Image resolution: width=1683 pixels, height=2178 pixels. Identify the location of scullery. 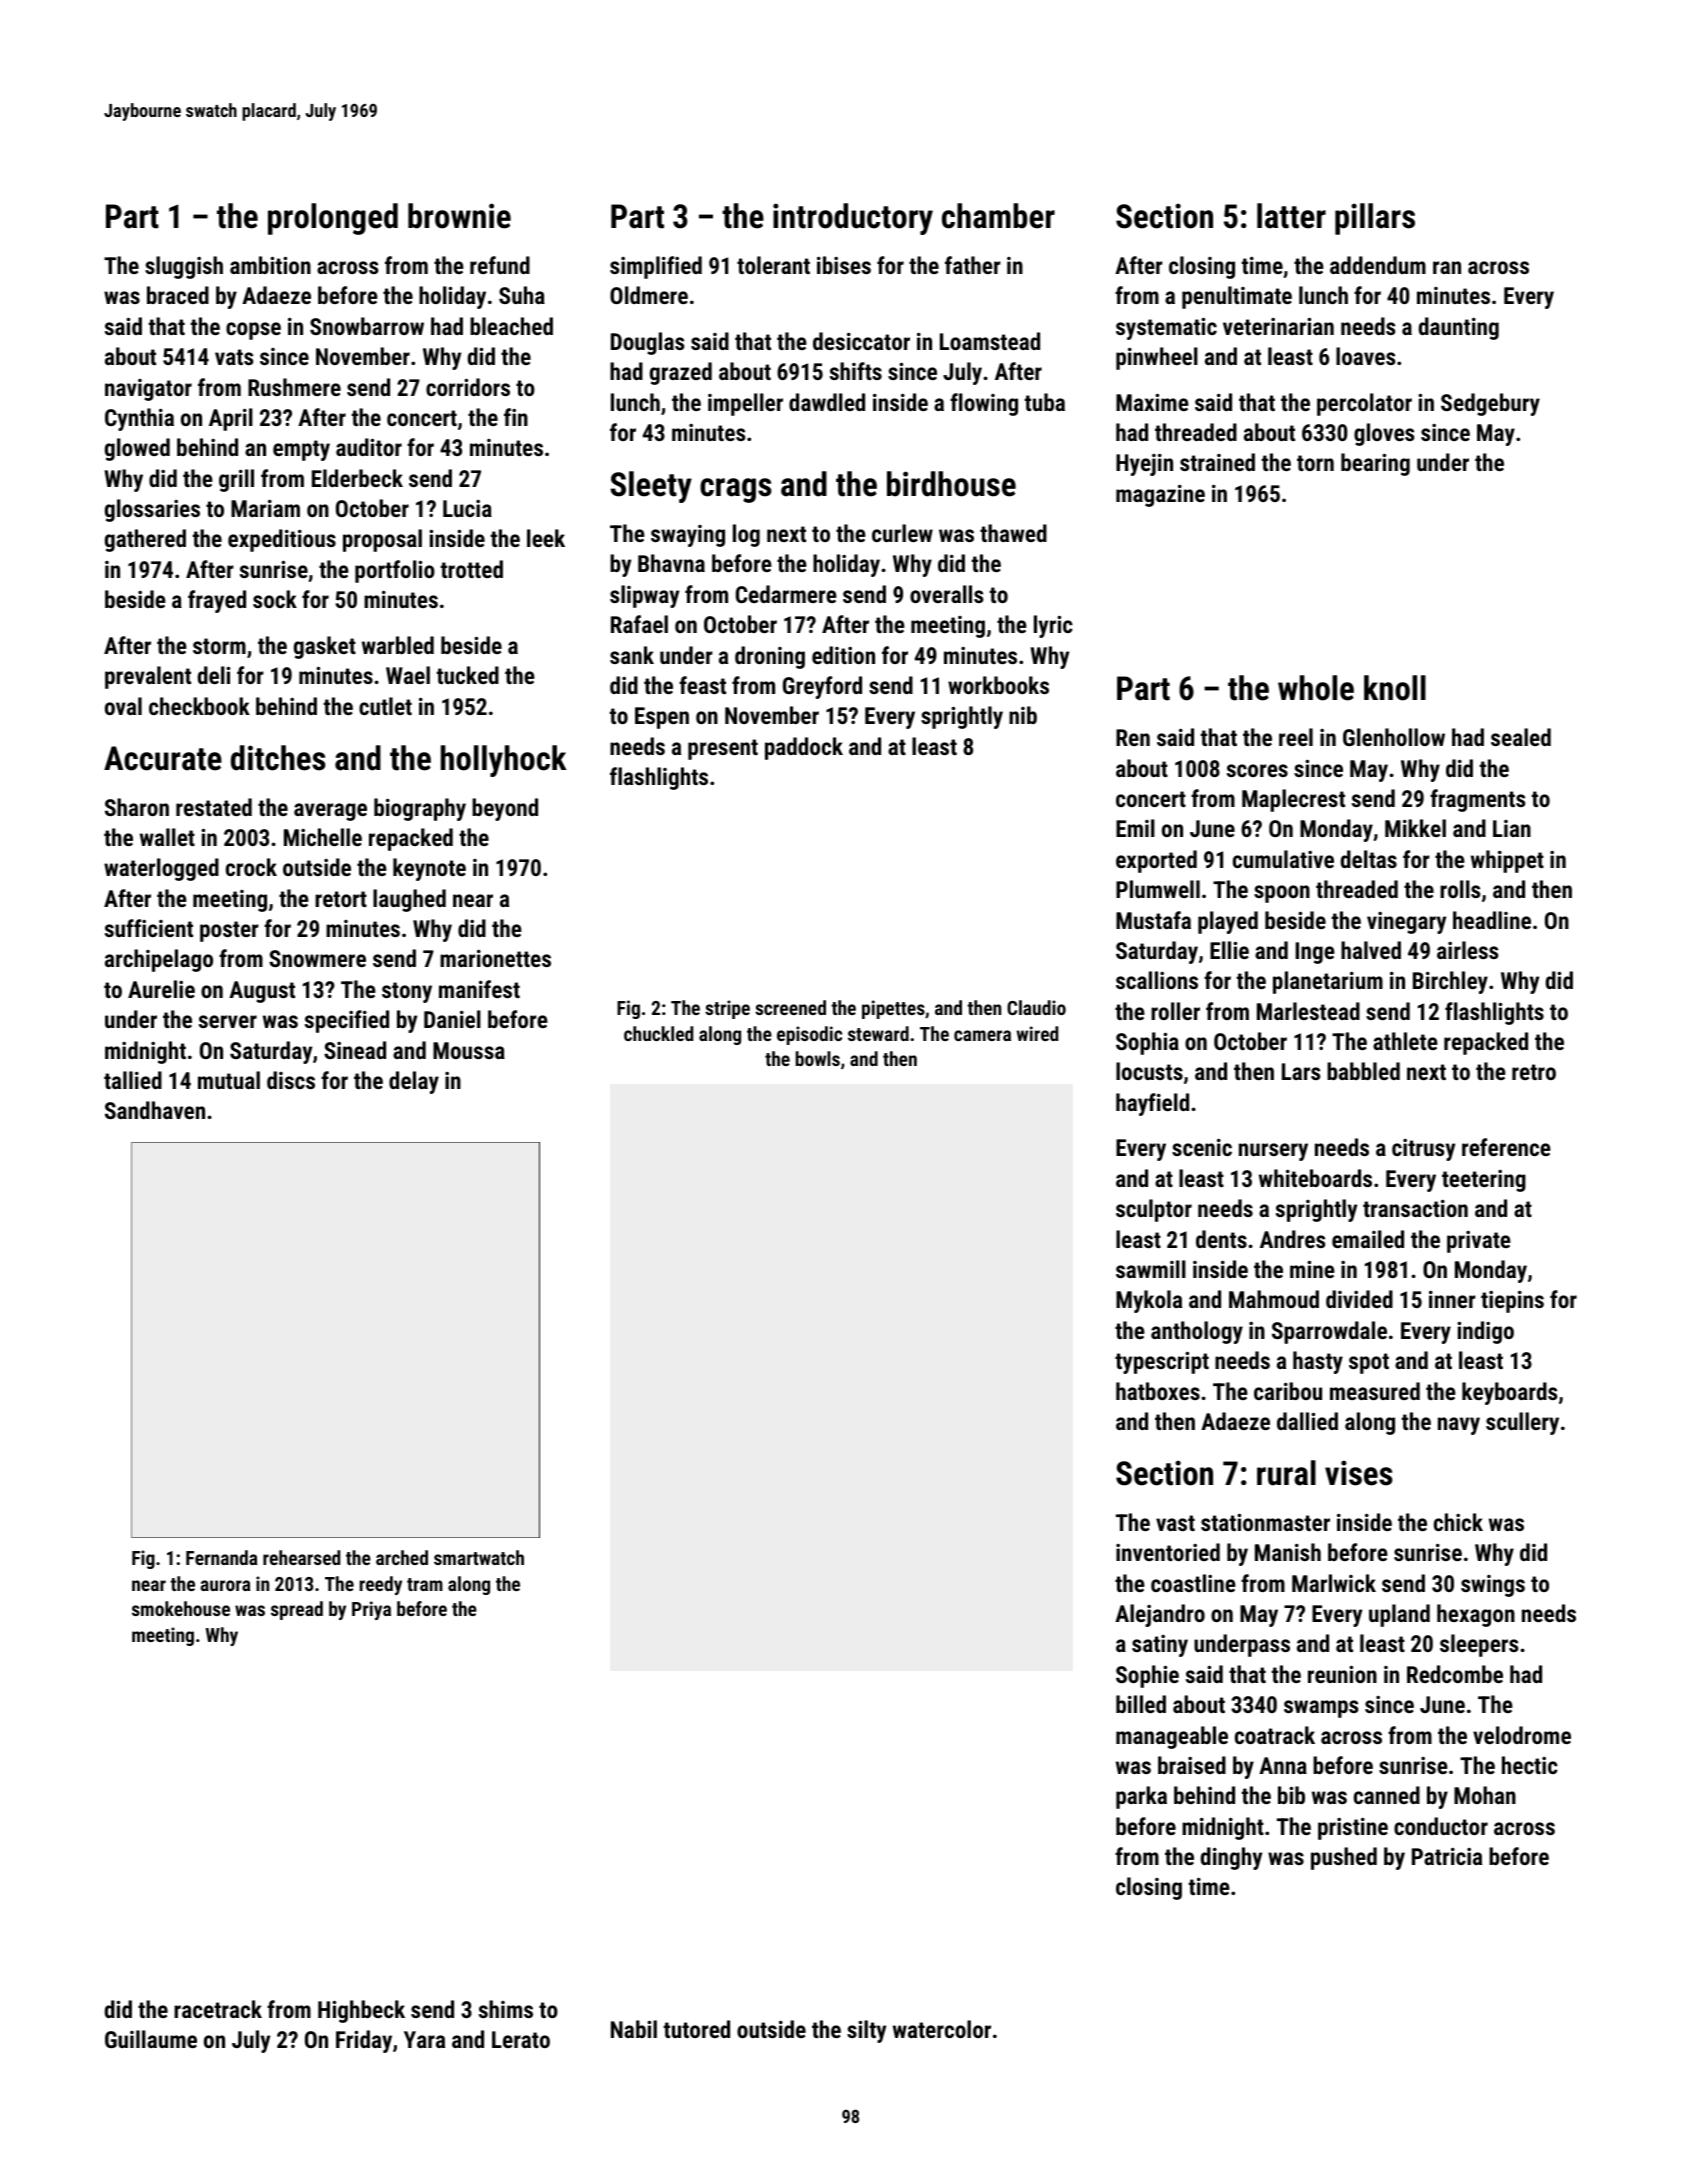
(1522, 1423).
